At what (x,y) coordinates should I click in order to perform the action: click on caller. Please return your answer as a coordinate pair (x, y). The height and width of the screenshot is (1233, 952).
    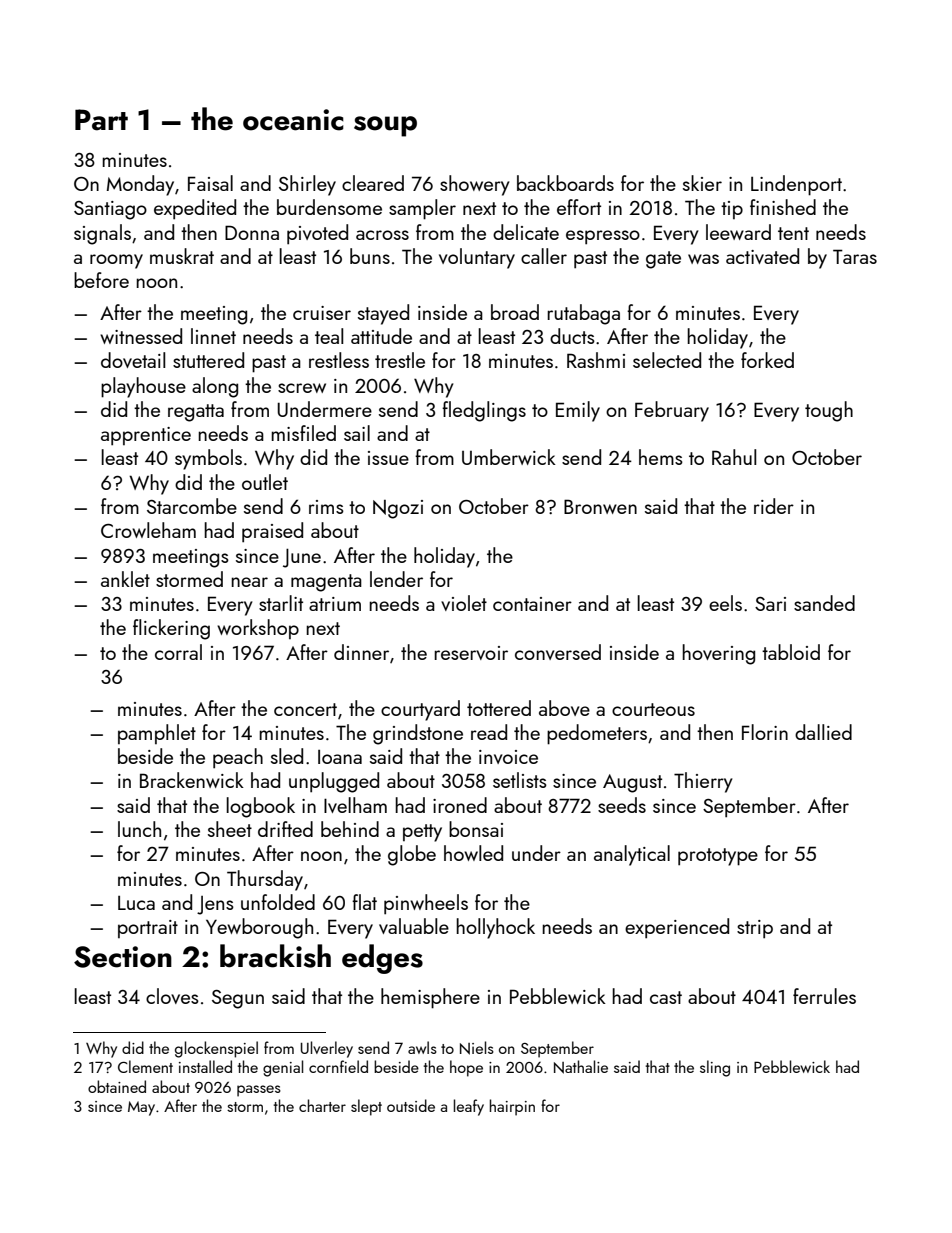
    Looking at the image, I should click on (544, 256).
